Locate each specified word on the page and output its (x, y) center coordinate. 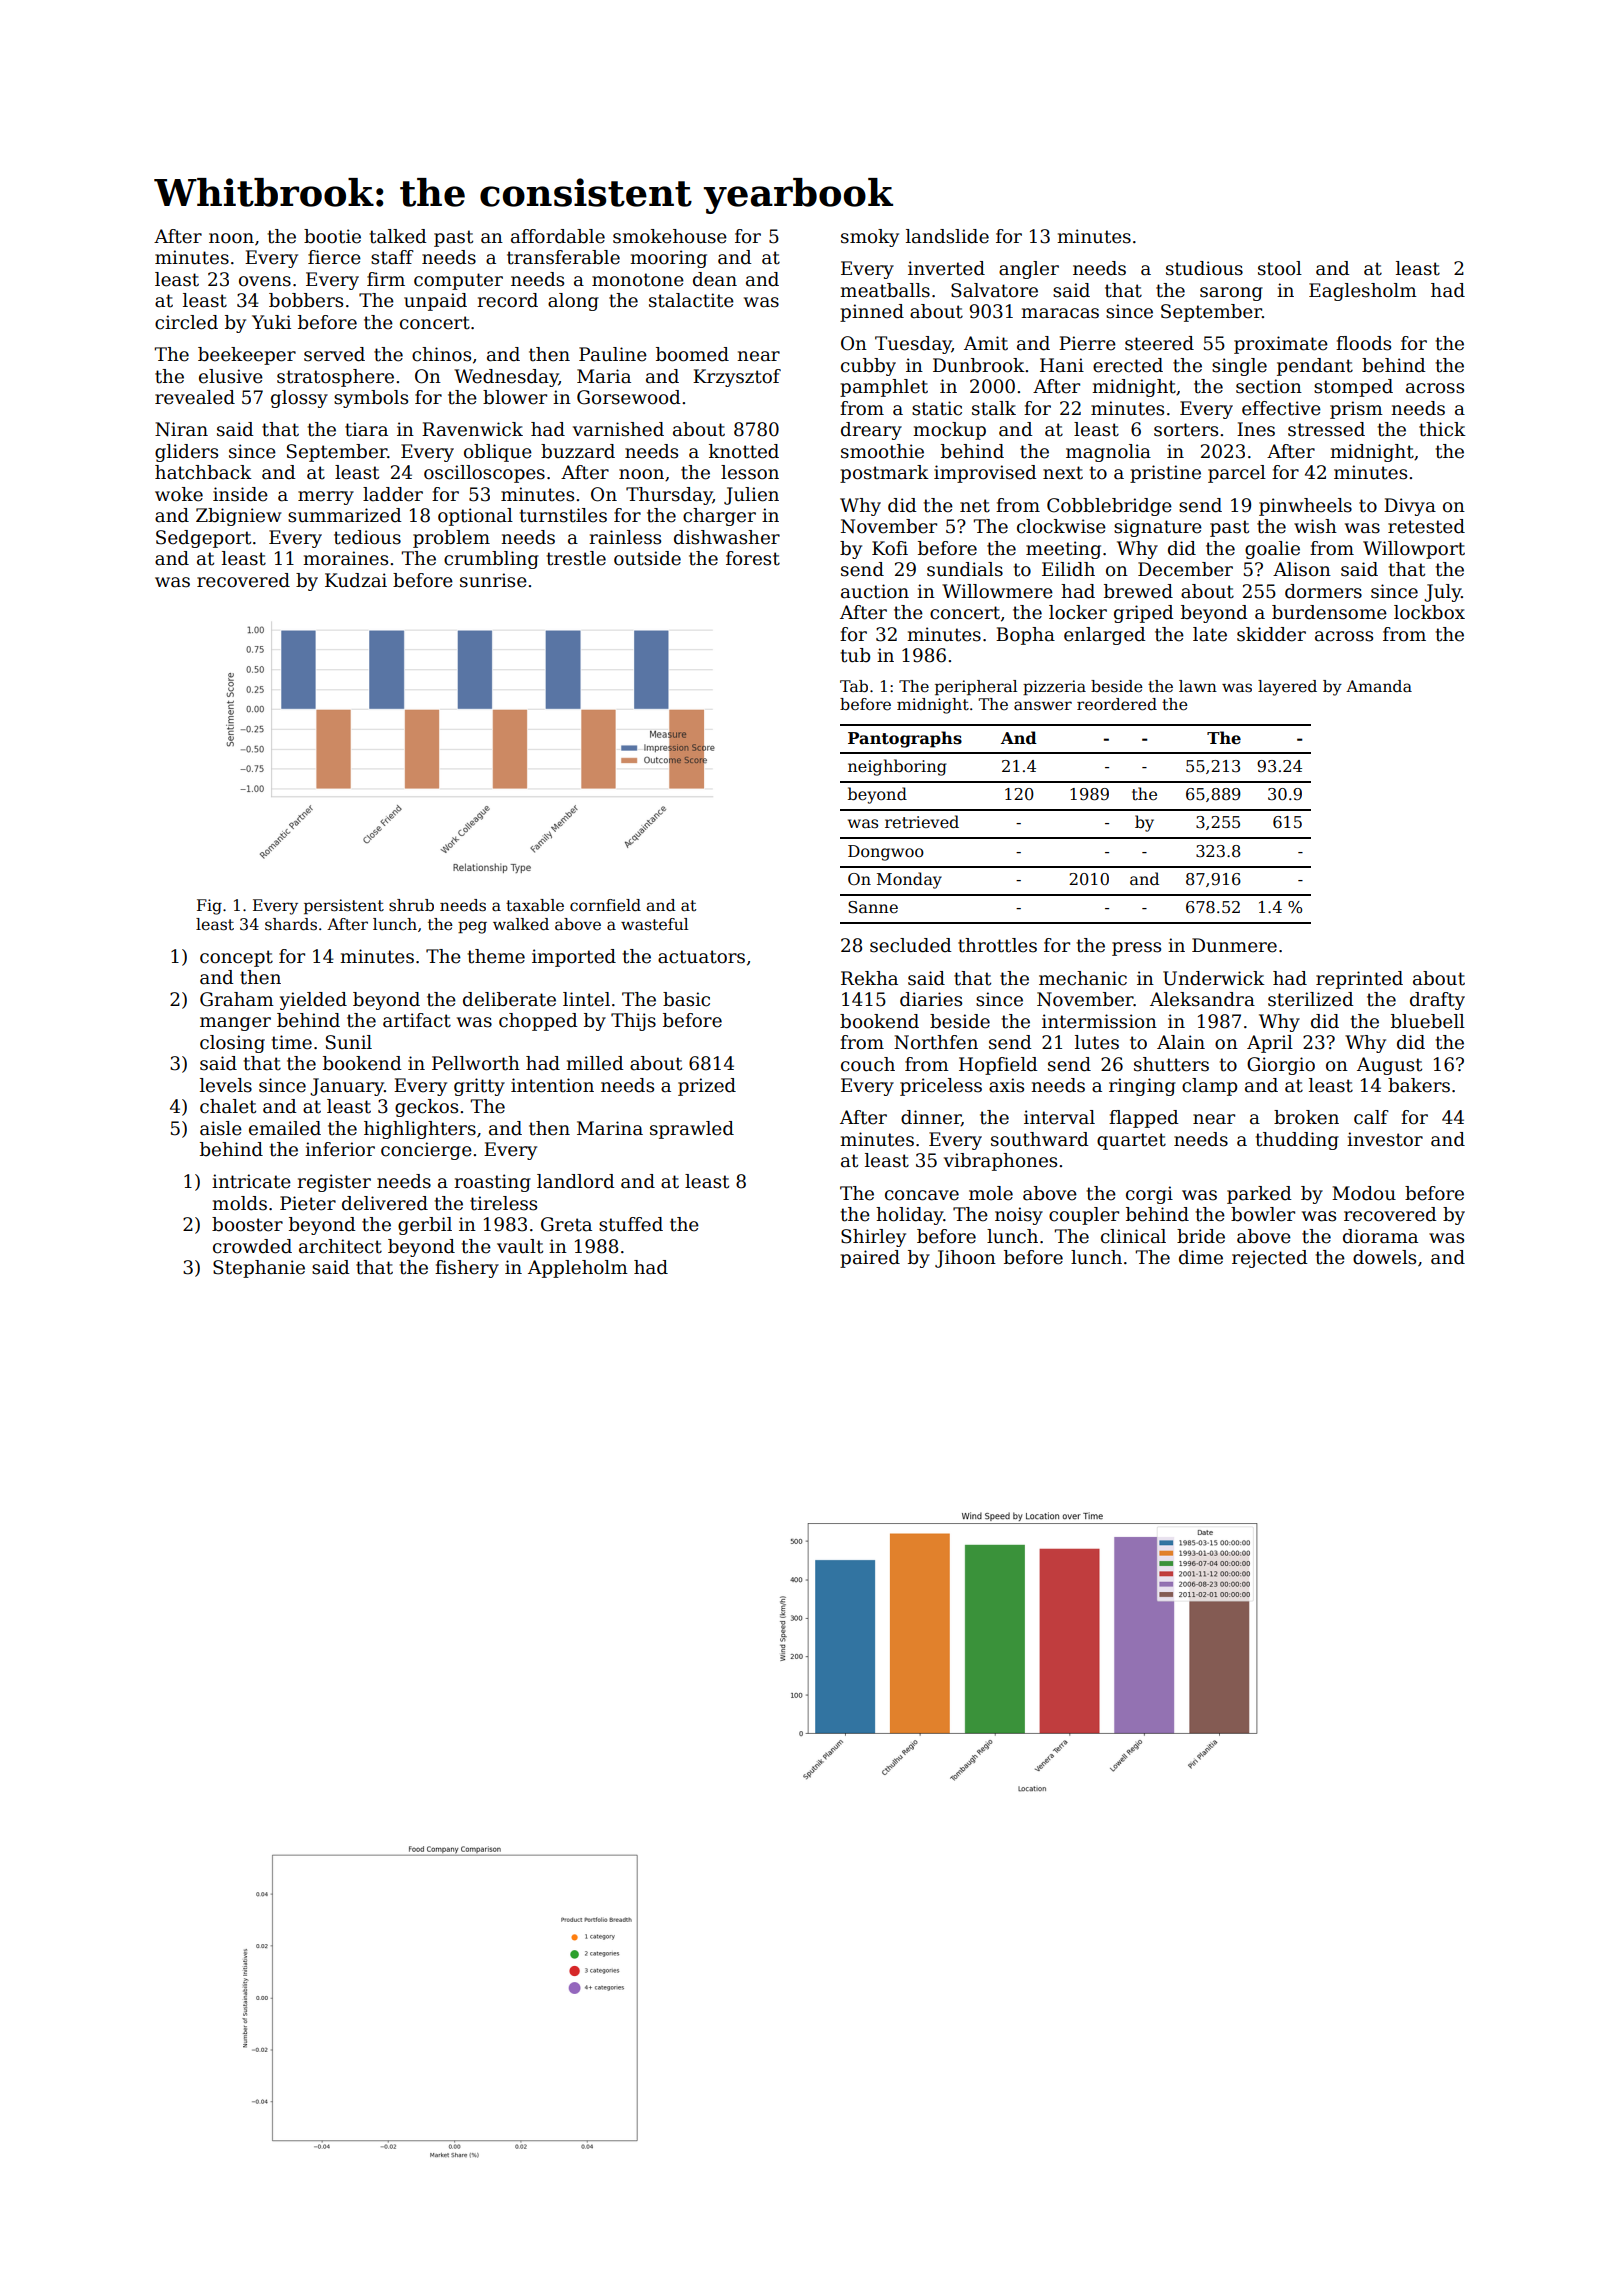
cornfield (605, 905)
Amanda (1379, 686)
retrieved (922, 822)
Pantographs (905, 739)
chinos (441, 354)
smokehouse (670, 236)
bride (1201, 1236)
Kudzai (356, 580)
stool (1280, 268)
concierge (426, 1151)
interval (1059, 1117)
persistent (344, 906)
